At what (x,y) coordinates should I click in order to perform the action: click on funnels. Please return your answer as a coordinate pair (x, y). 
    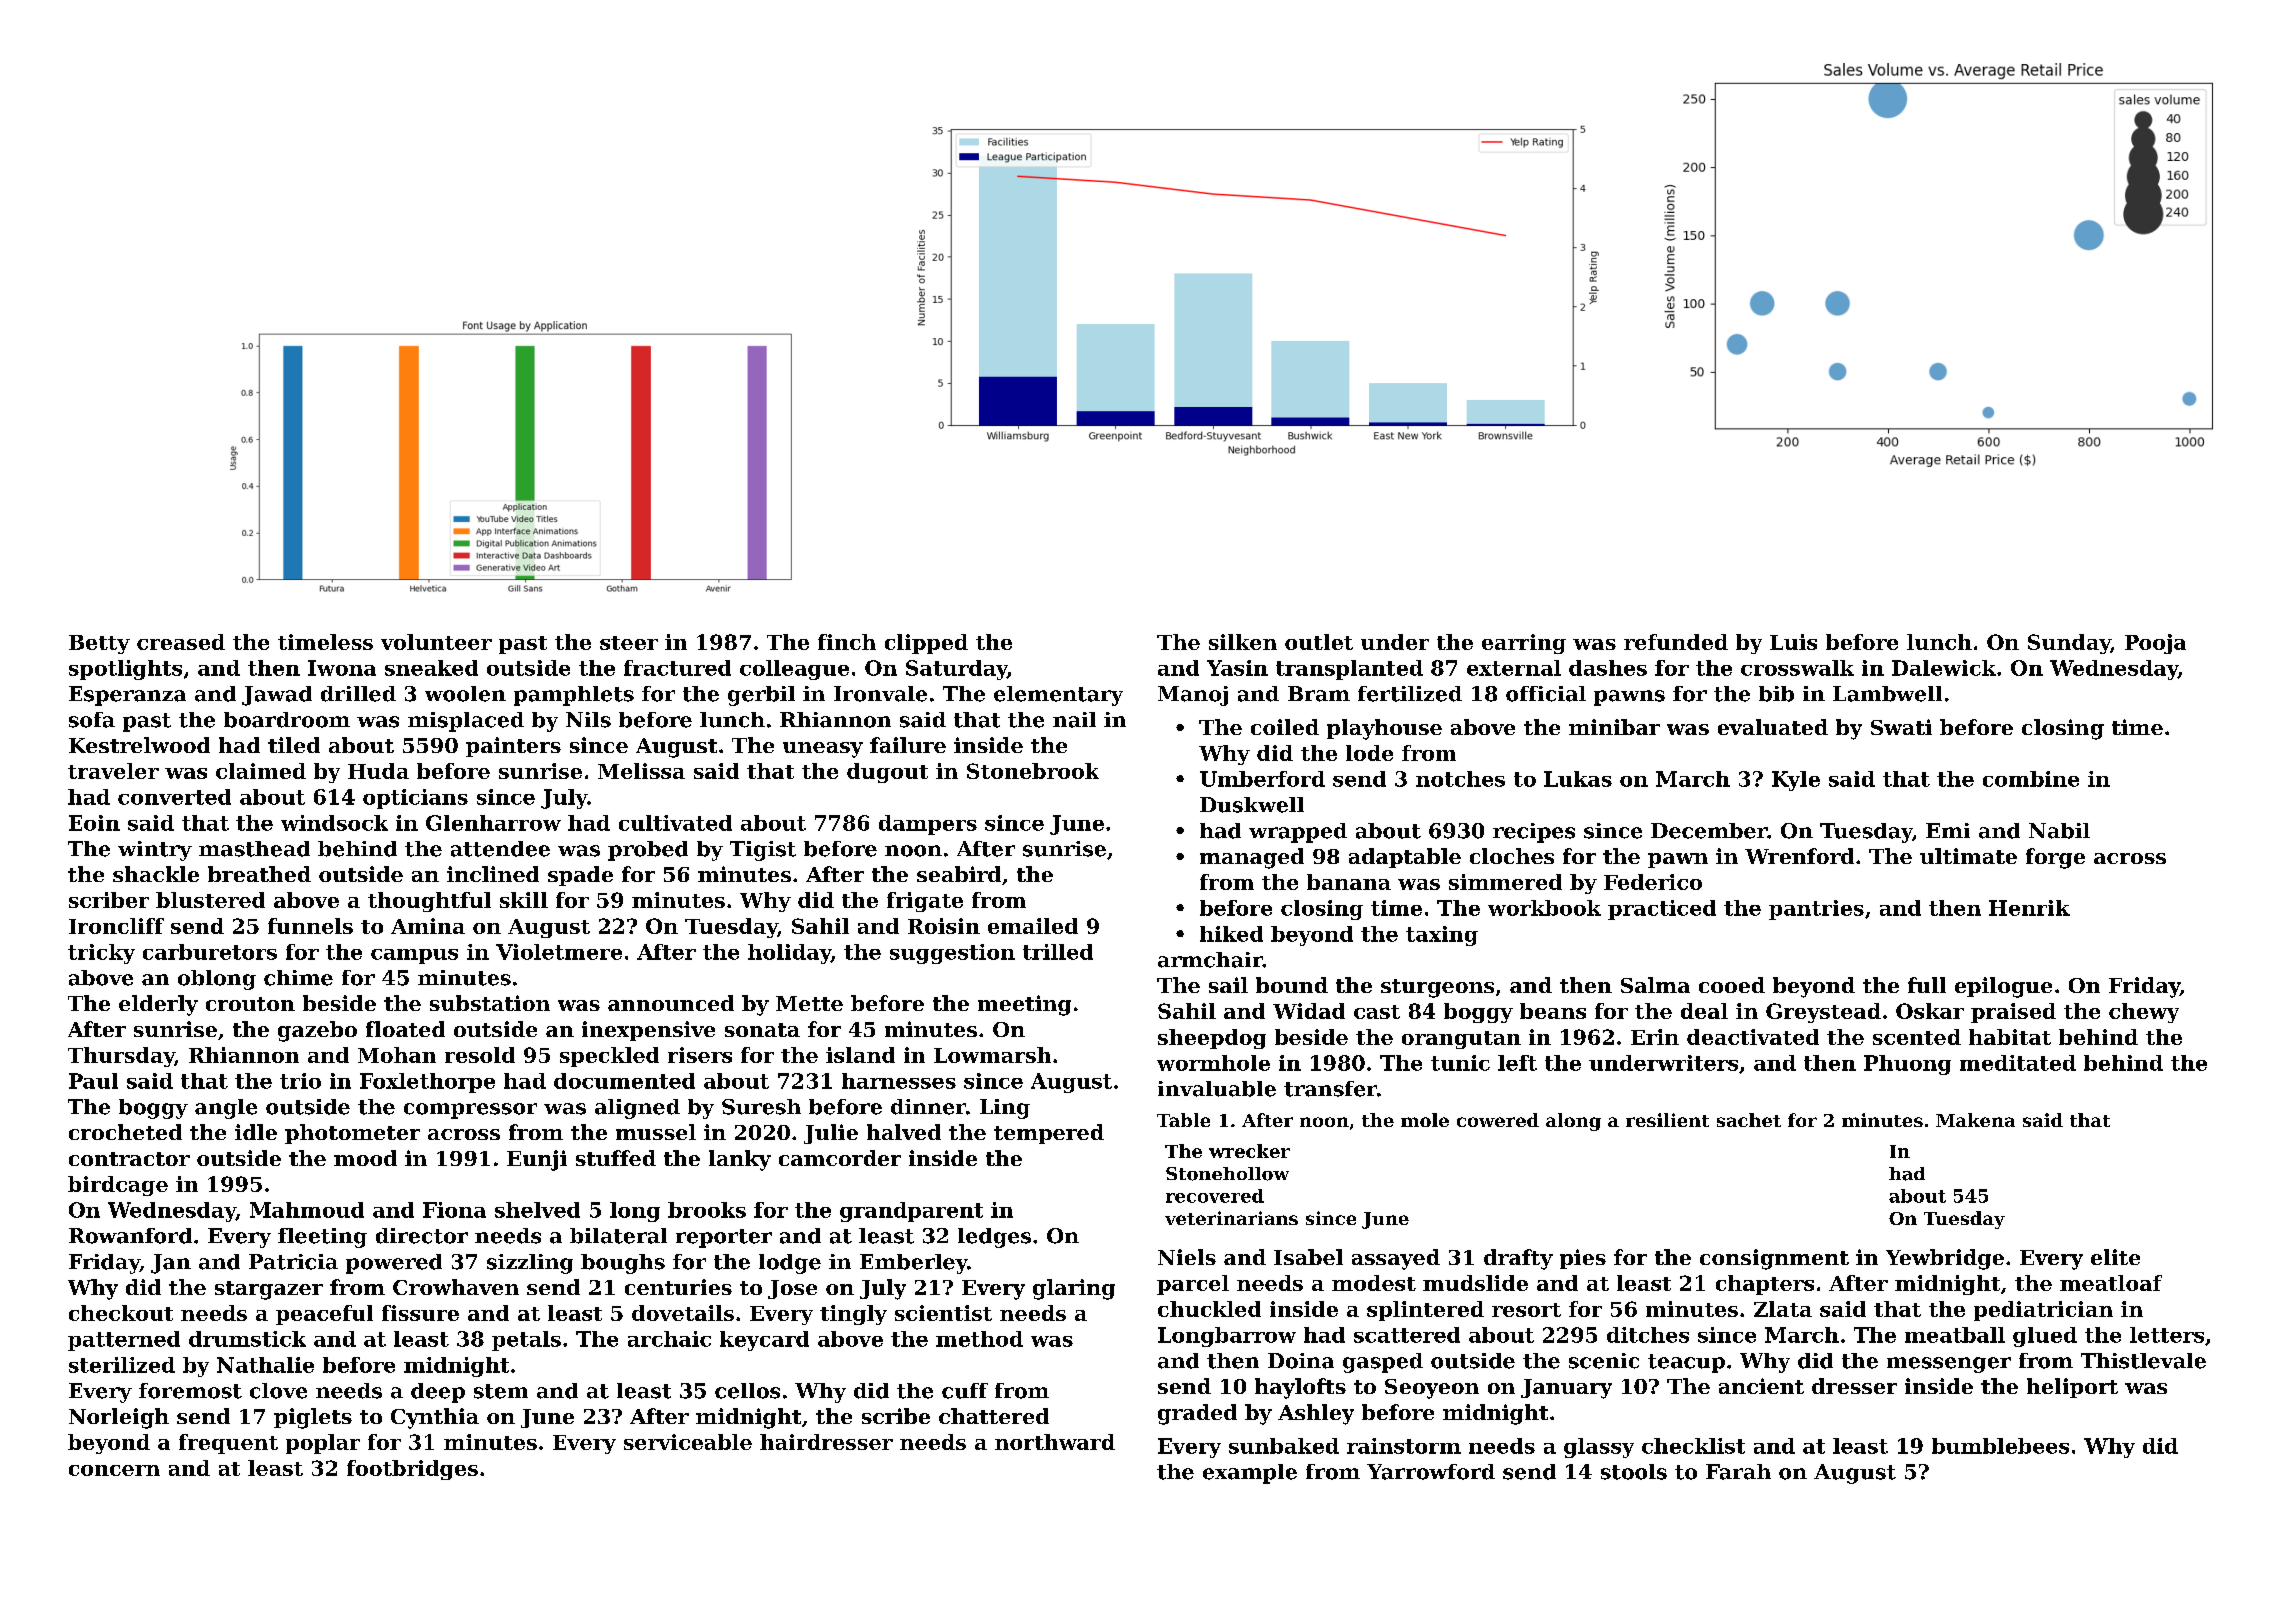
    Looking at the image, I should click on (310, 926).
